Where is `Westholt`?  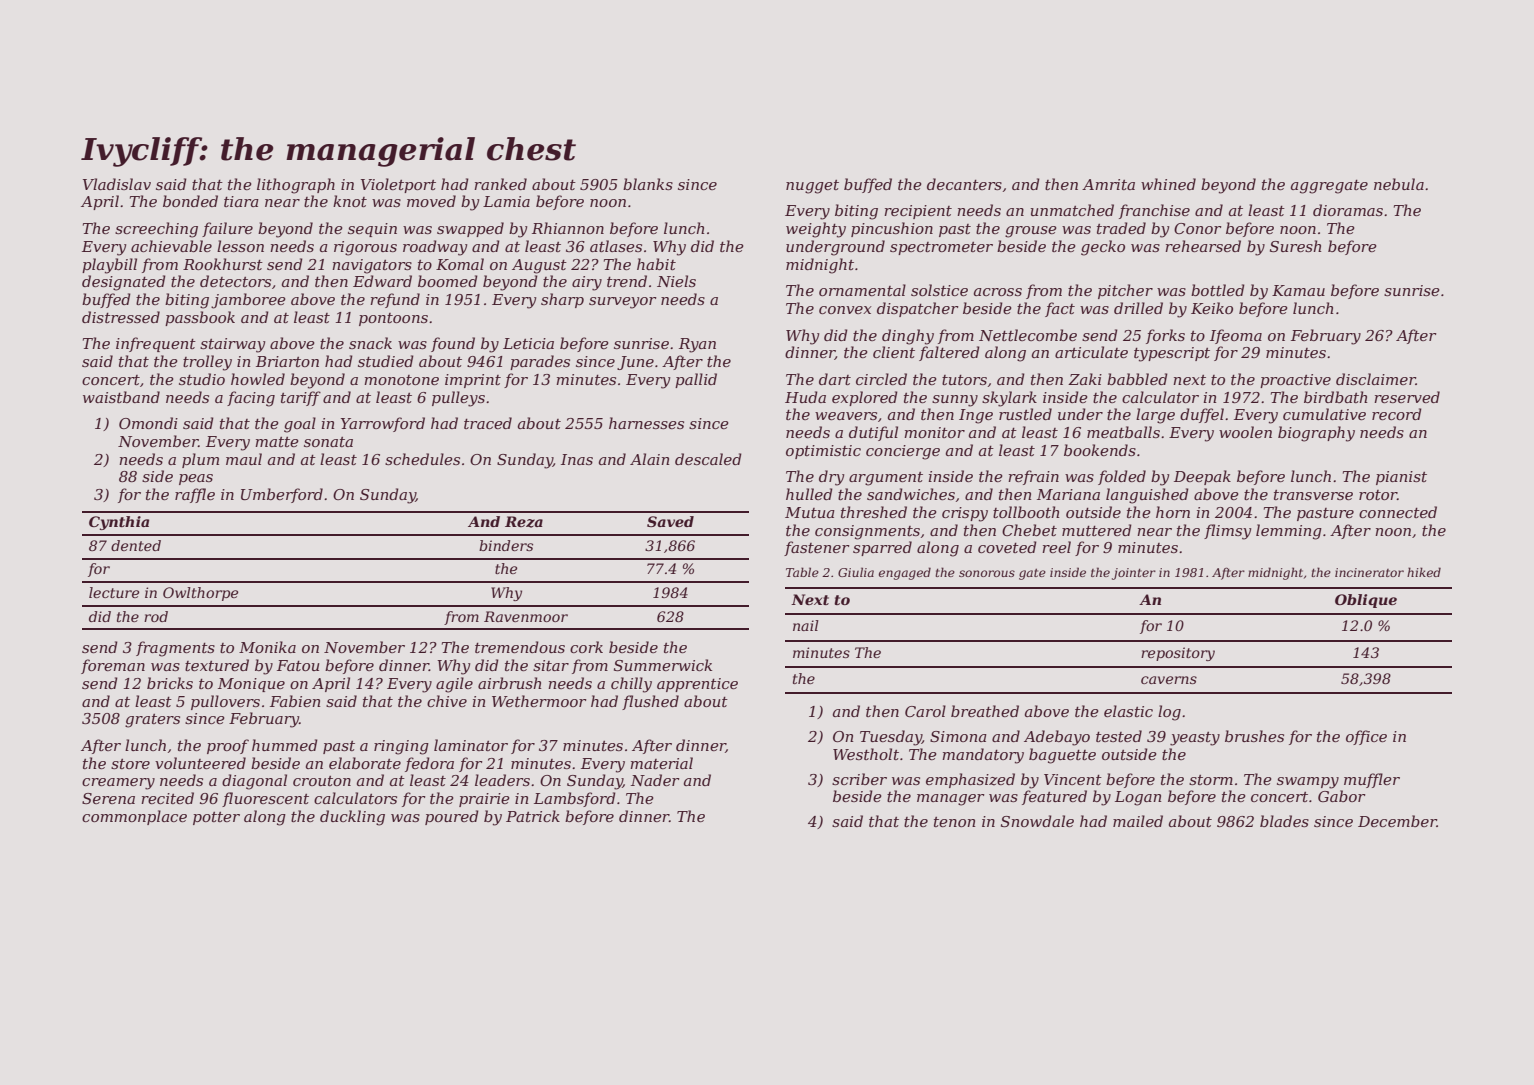
Westholt is located at coordinates (866, 754).
